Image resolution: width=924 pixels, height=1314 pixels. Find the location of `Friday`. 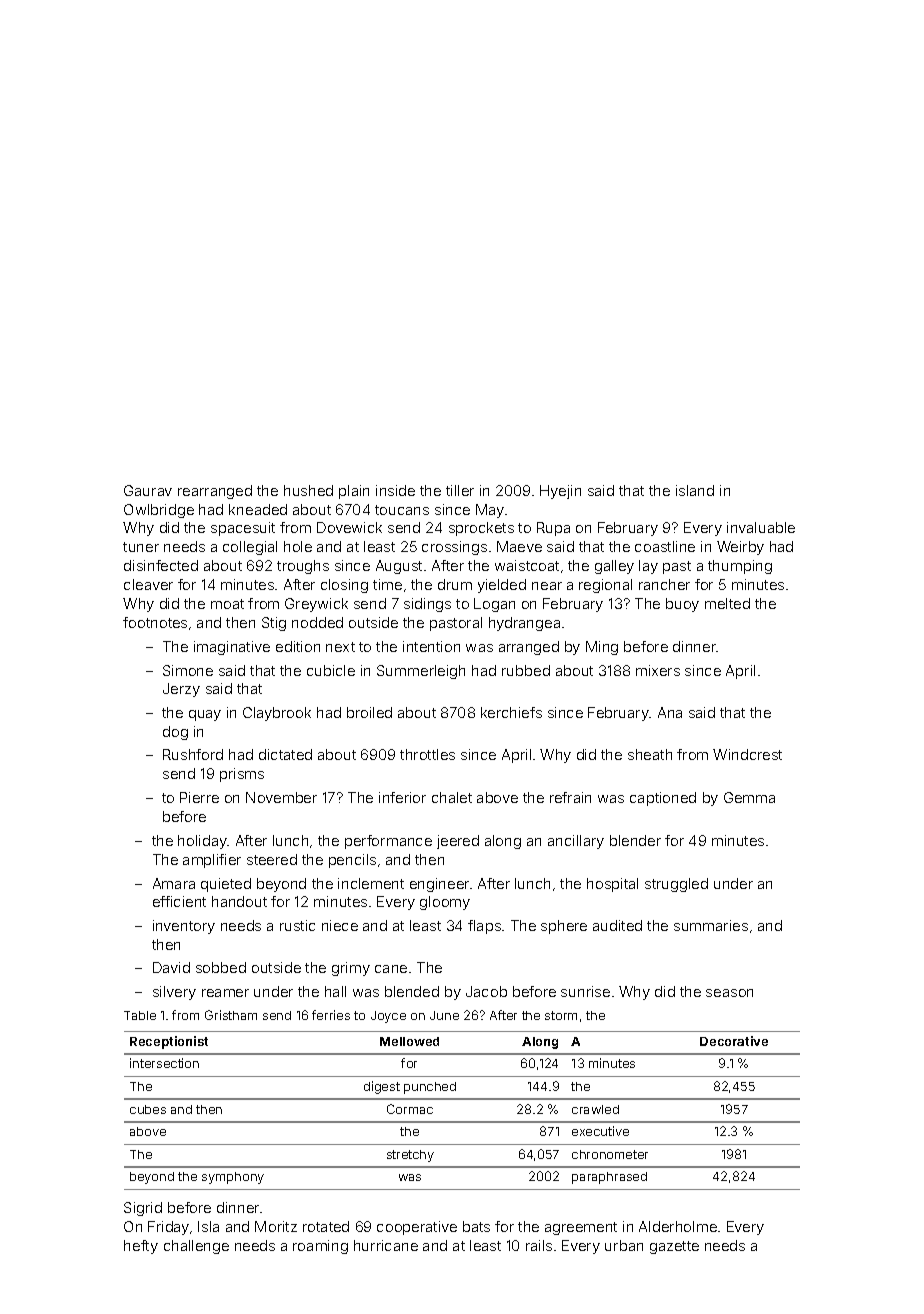

Friday is located at coordinates (168, 1228).
